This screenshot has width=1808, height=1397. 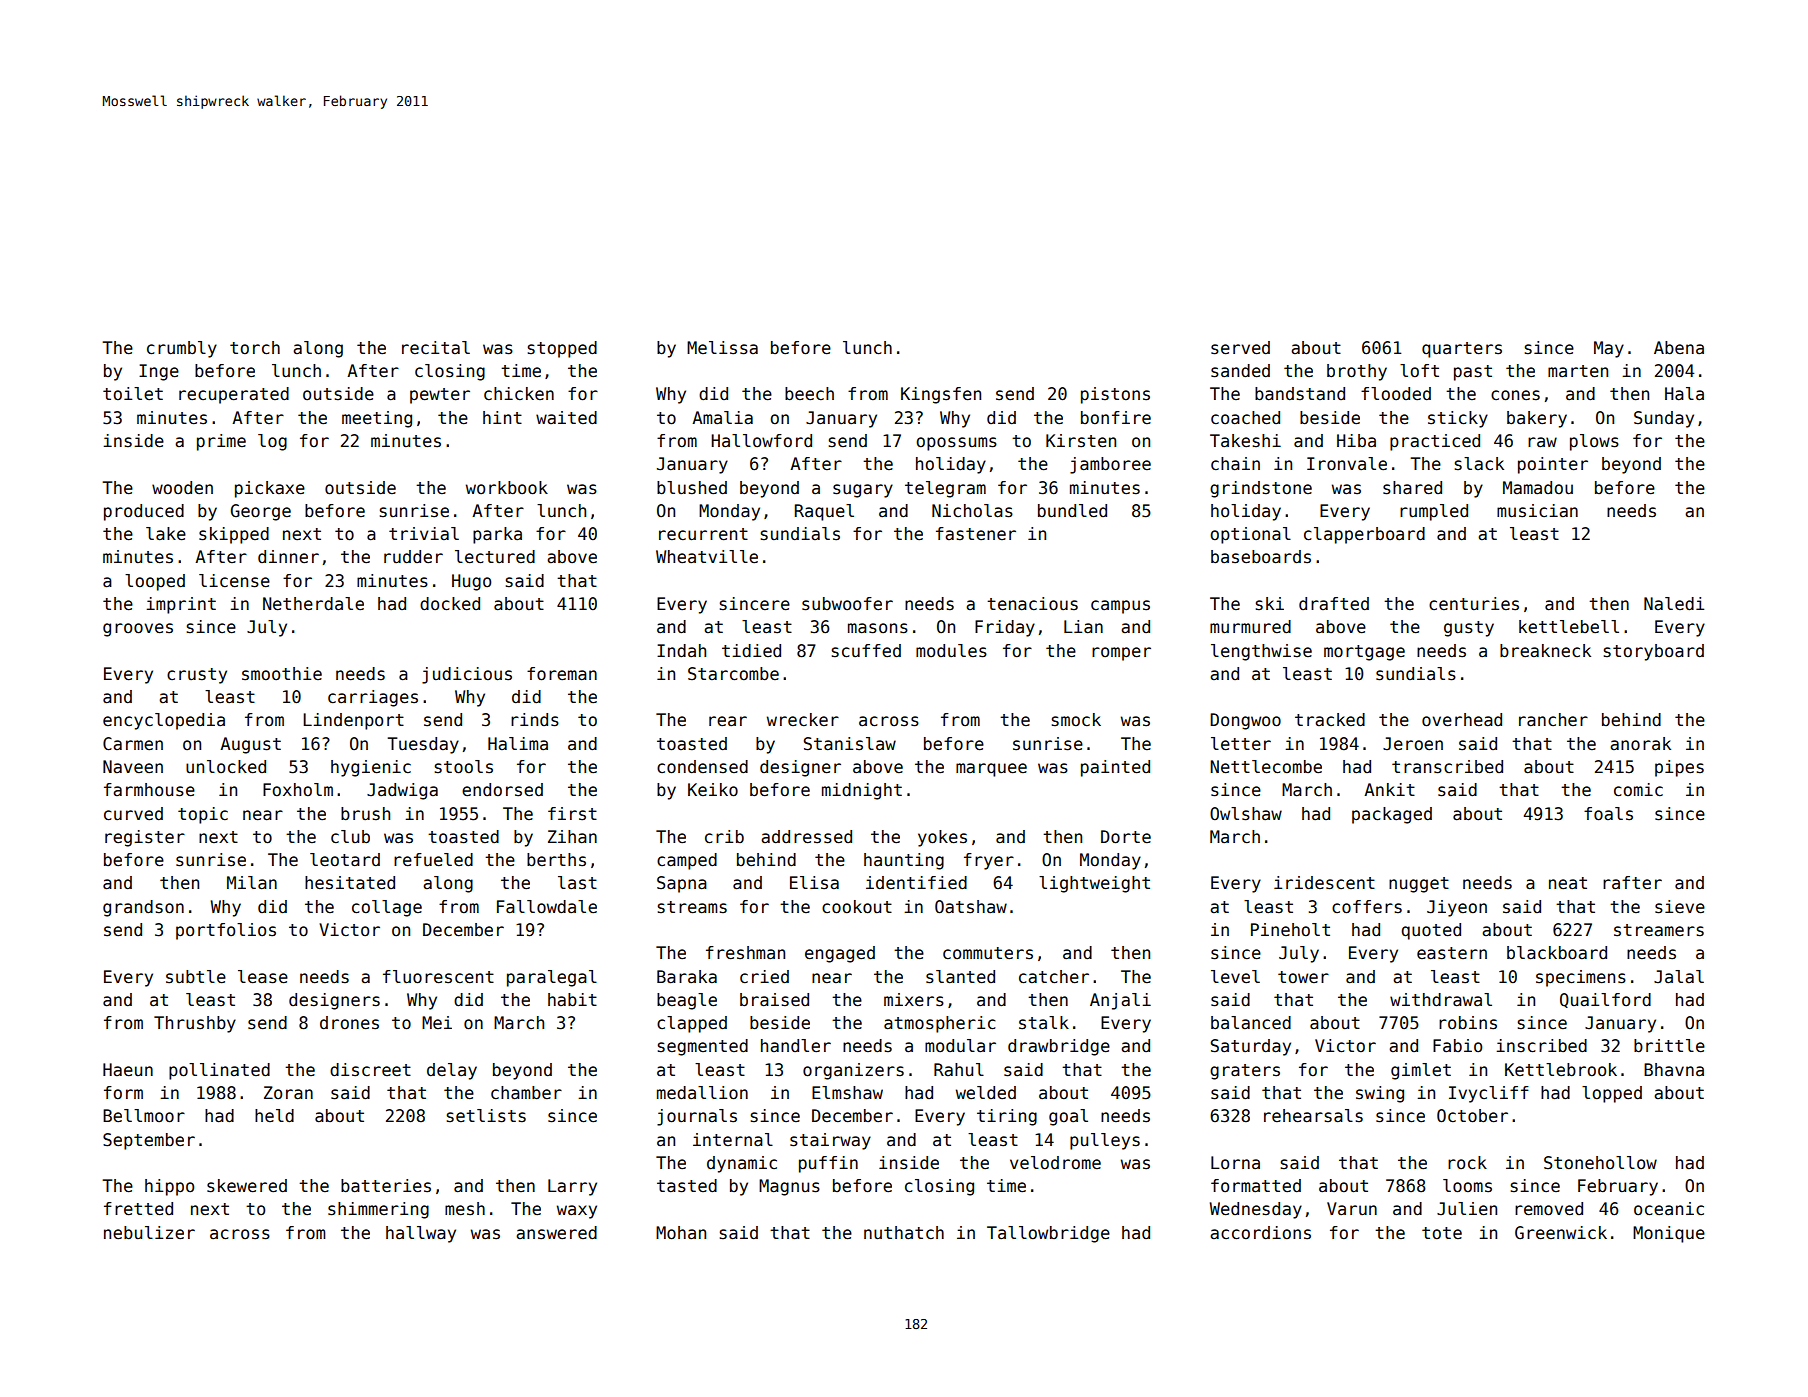 What do you see at coordinates (1609, 349) in the screenshot?
I see `May` at bounding box center [1609, 349].
